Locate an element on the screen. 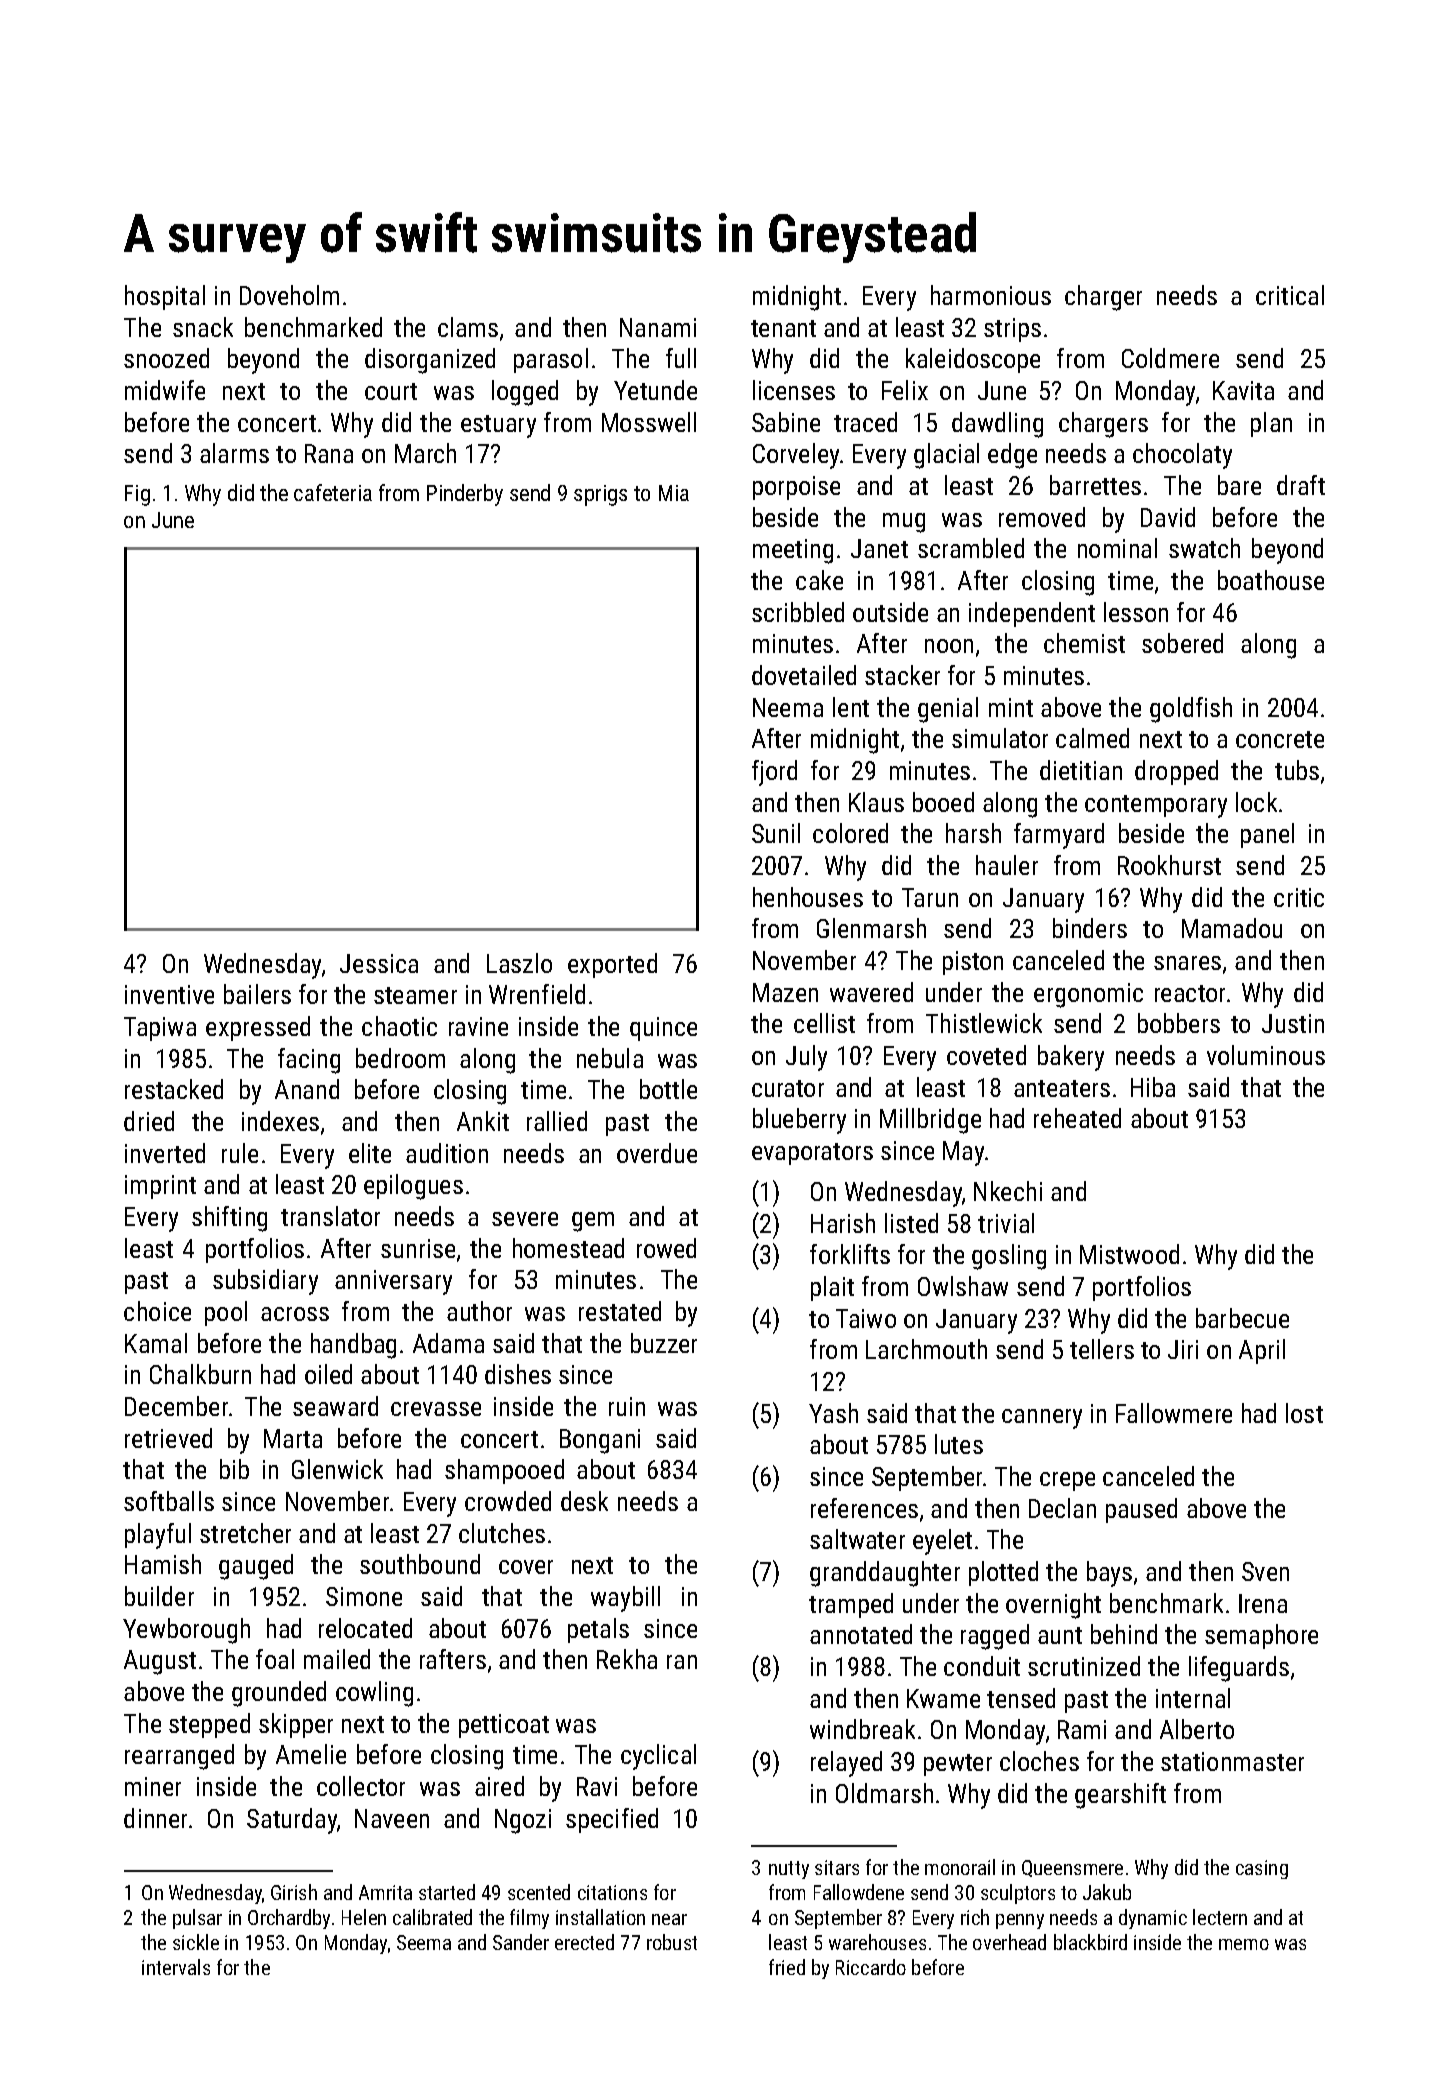 The image size is (1450, 2100). Tapiwa is located at coordinates (160, 1029).
